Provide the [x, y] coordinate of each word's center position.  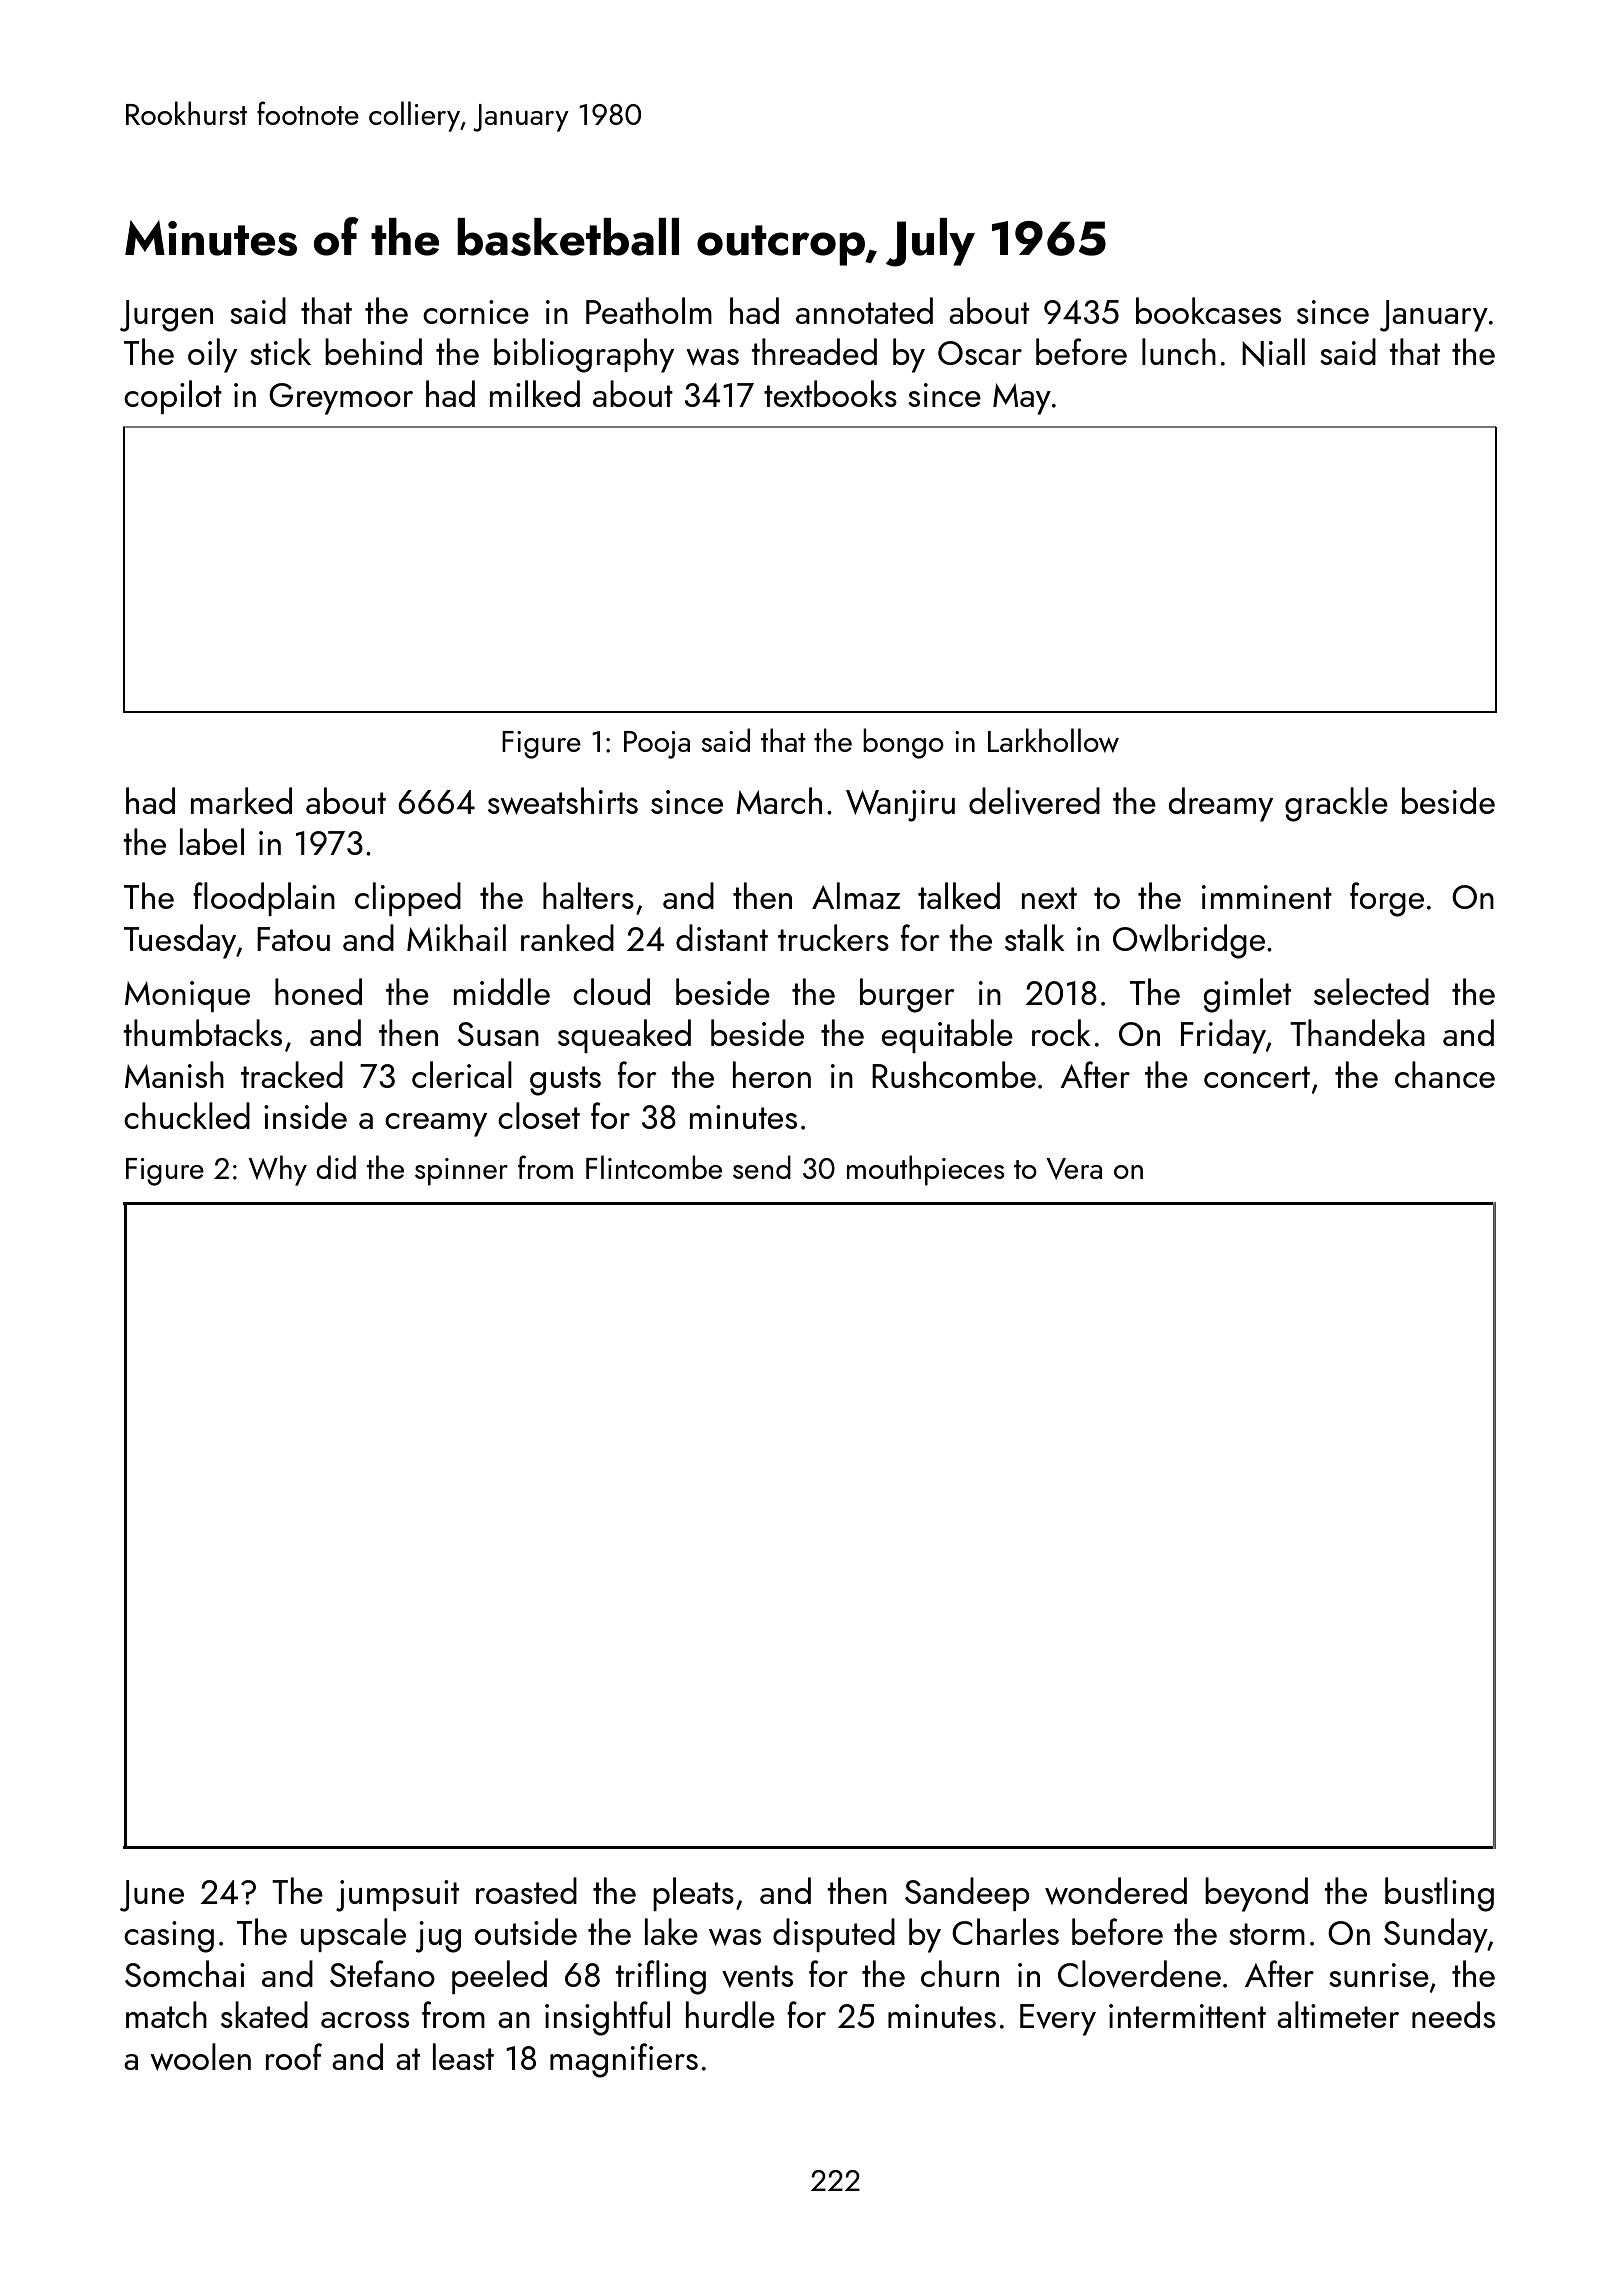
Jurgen [166, 316]
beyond [1256, 1894]
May [1022, 399]
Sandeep [967, 1894]
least [463, 2056]
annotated [864, 310]
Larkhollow [1053, 740]
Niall [1273, 352]
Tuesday [180, 941]
